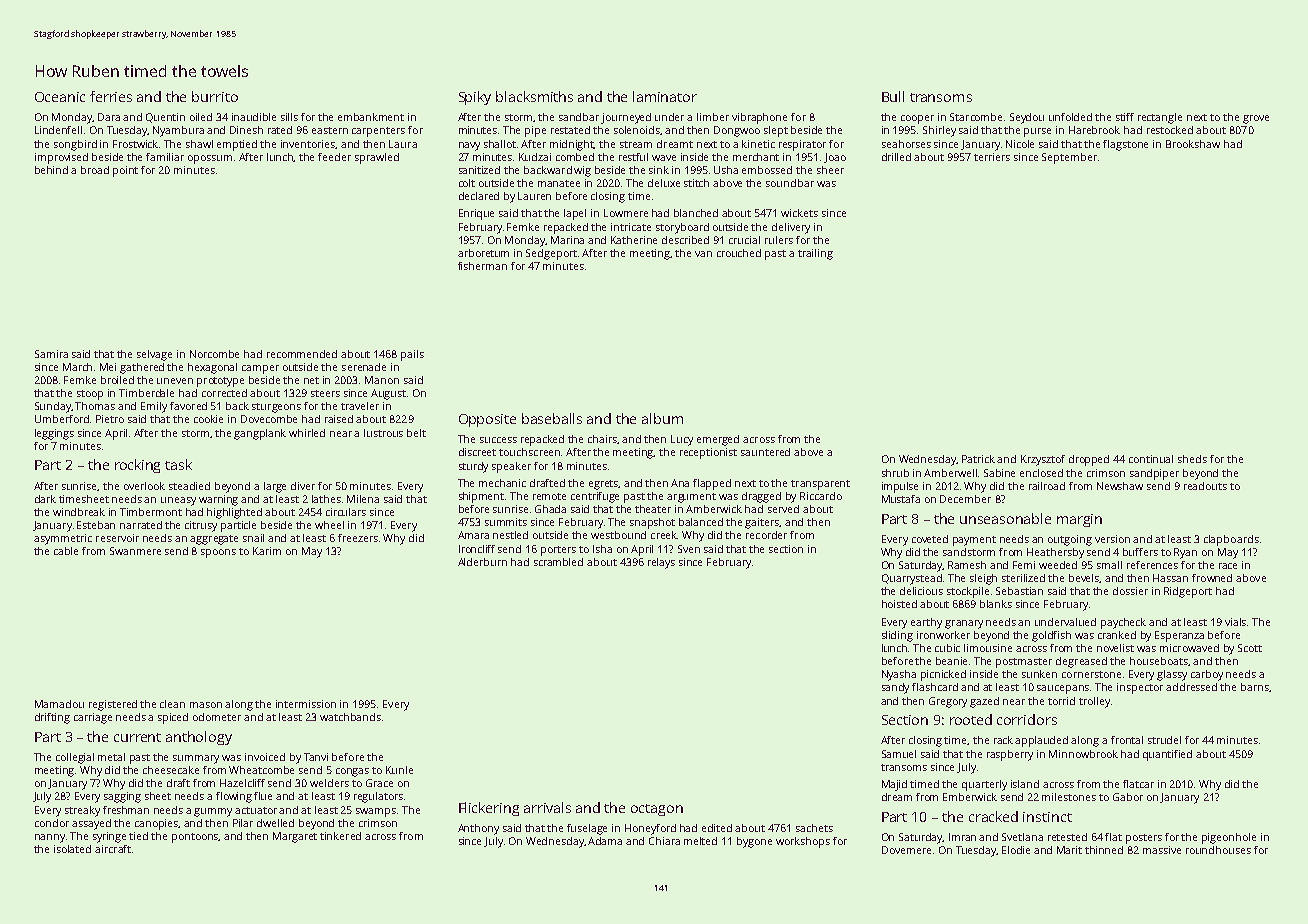 Image resolution: width=1308 pixels, height=924 pixels. What do you see at coordinates (1140, 688) in the image?
I see `inspector` at bounding box center [1140, 688].
